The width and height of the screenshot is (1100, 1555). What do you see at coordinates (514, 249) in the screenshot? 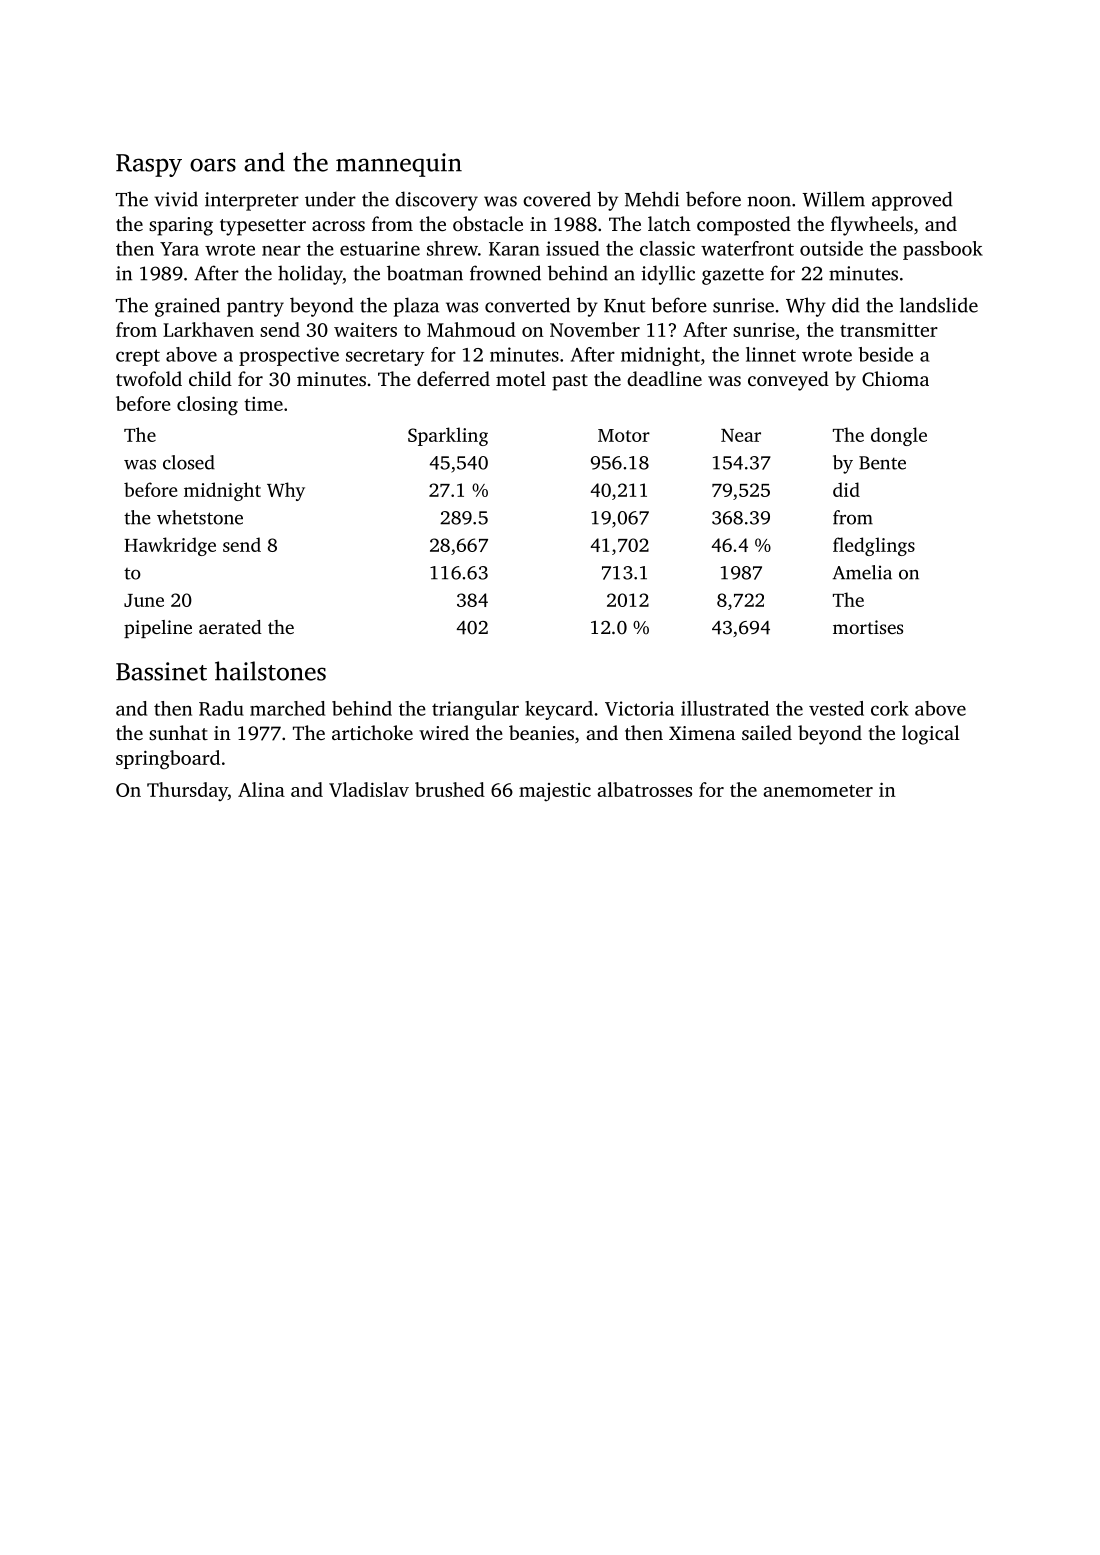
I see `Karan` at bounding box center [514, 249].
